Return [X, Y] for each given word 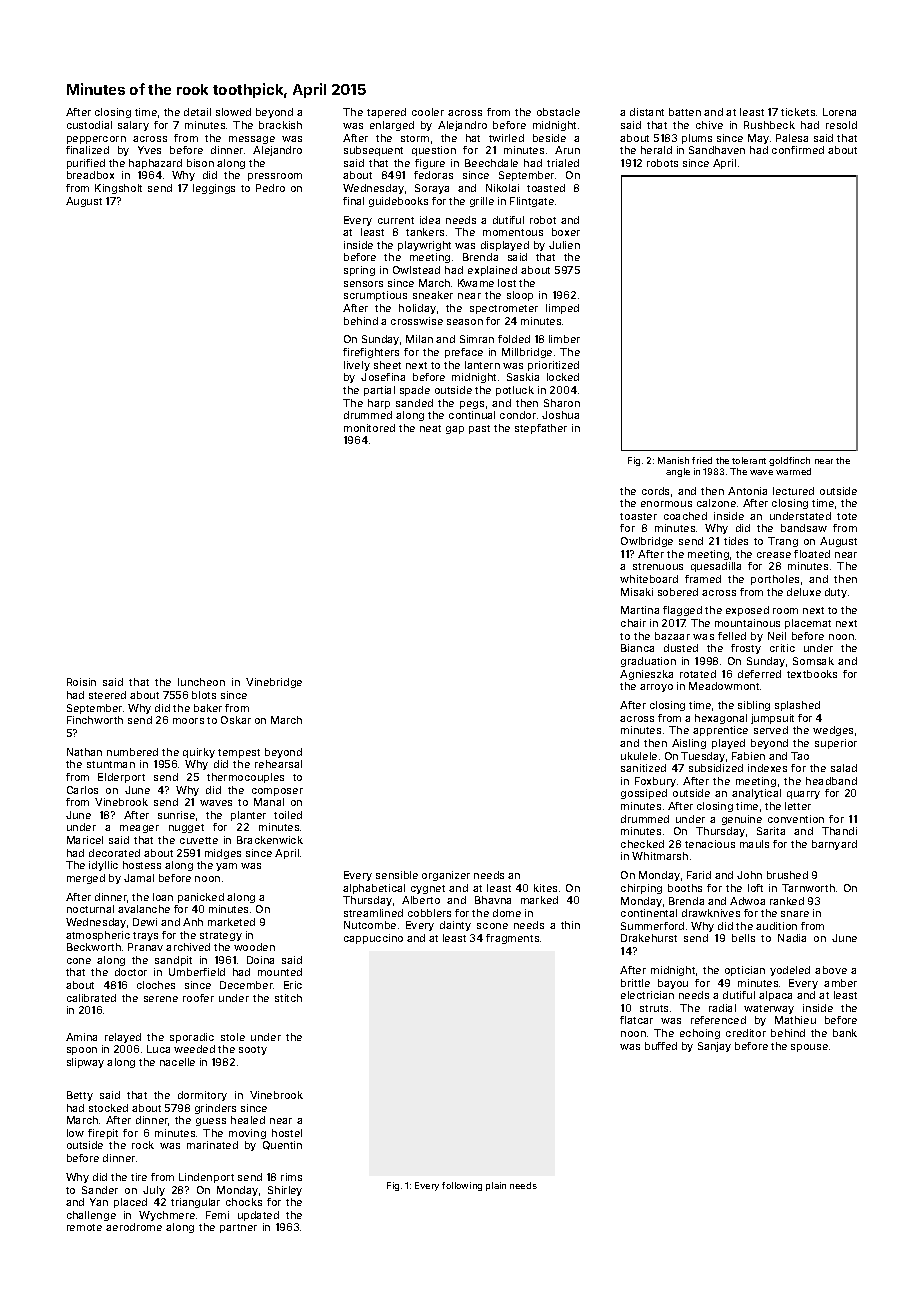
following [462, 1186]
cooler [428, 112]
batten [685, 112]
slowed [233, 112]
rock [143, 1145]
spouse [809, 1048]
